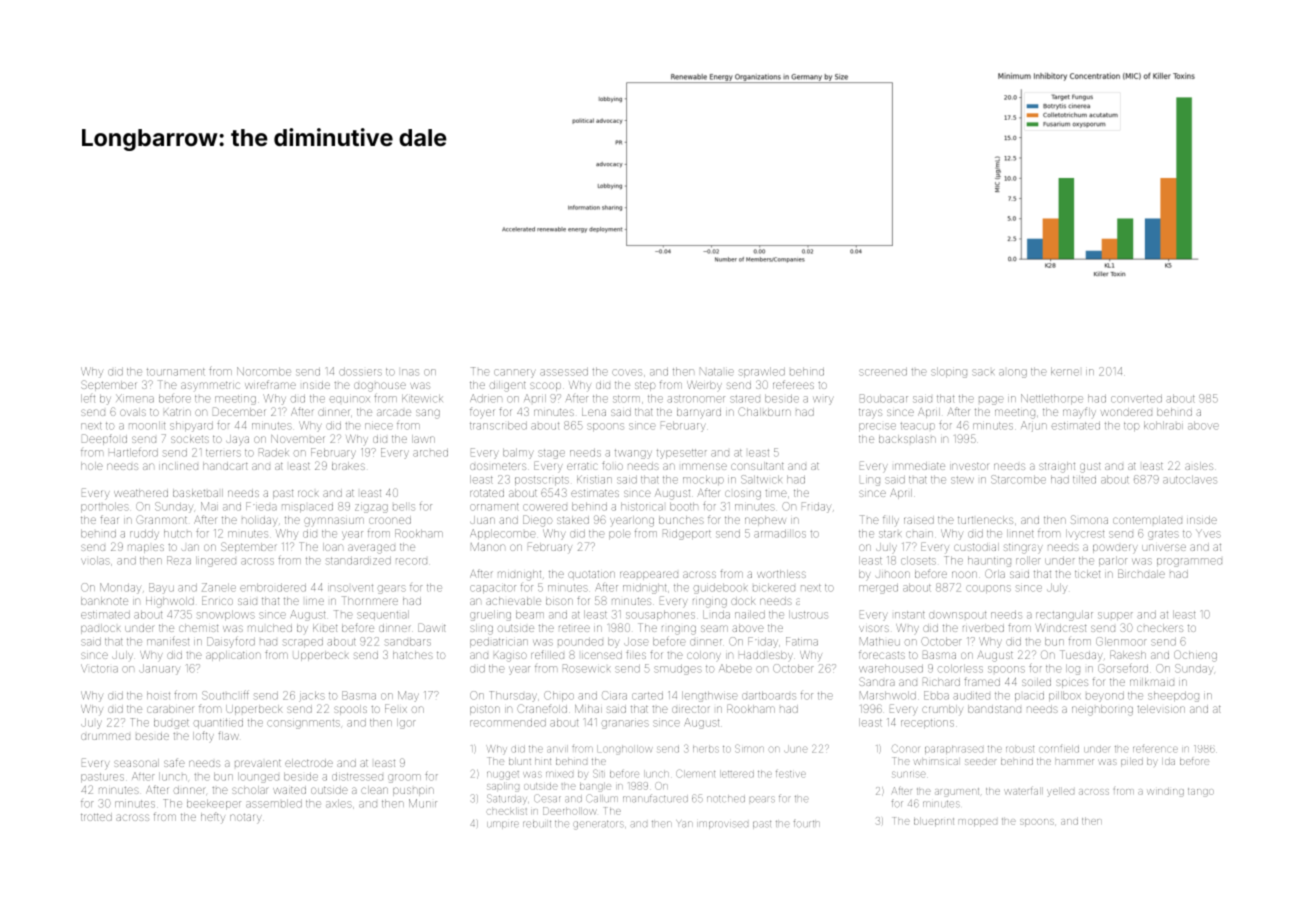 Image resolution: width=1308 pixels, height=924 pixels. What do you see at coordinates (696, 774) in the page?
I see `Clement` at bounding box center [696, 774].
